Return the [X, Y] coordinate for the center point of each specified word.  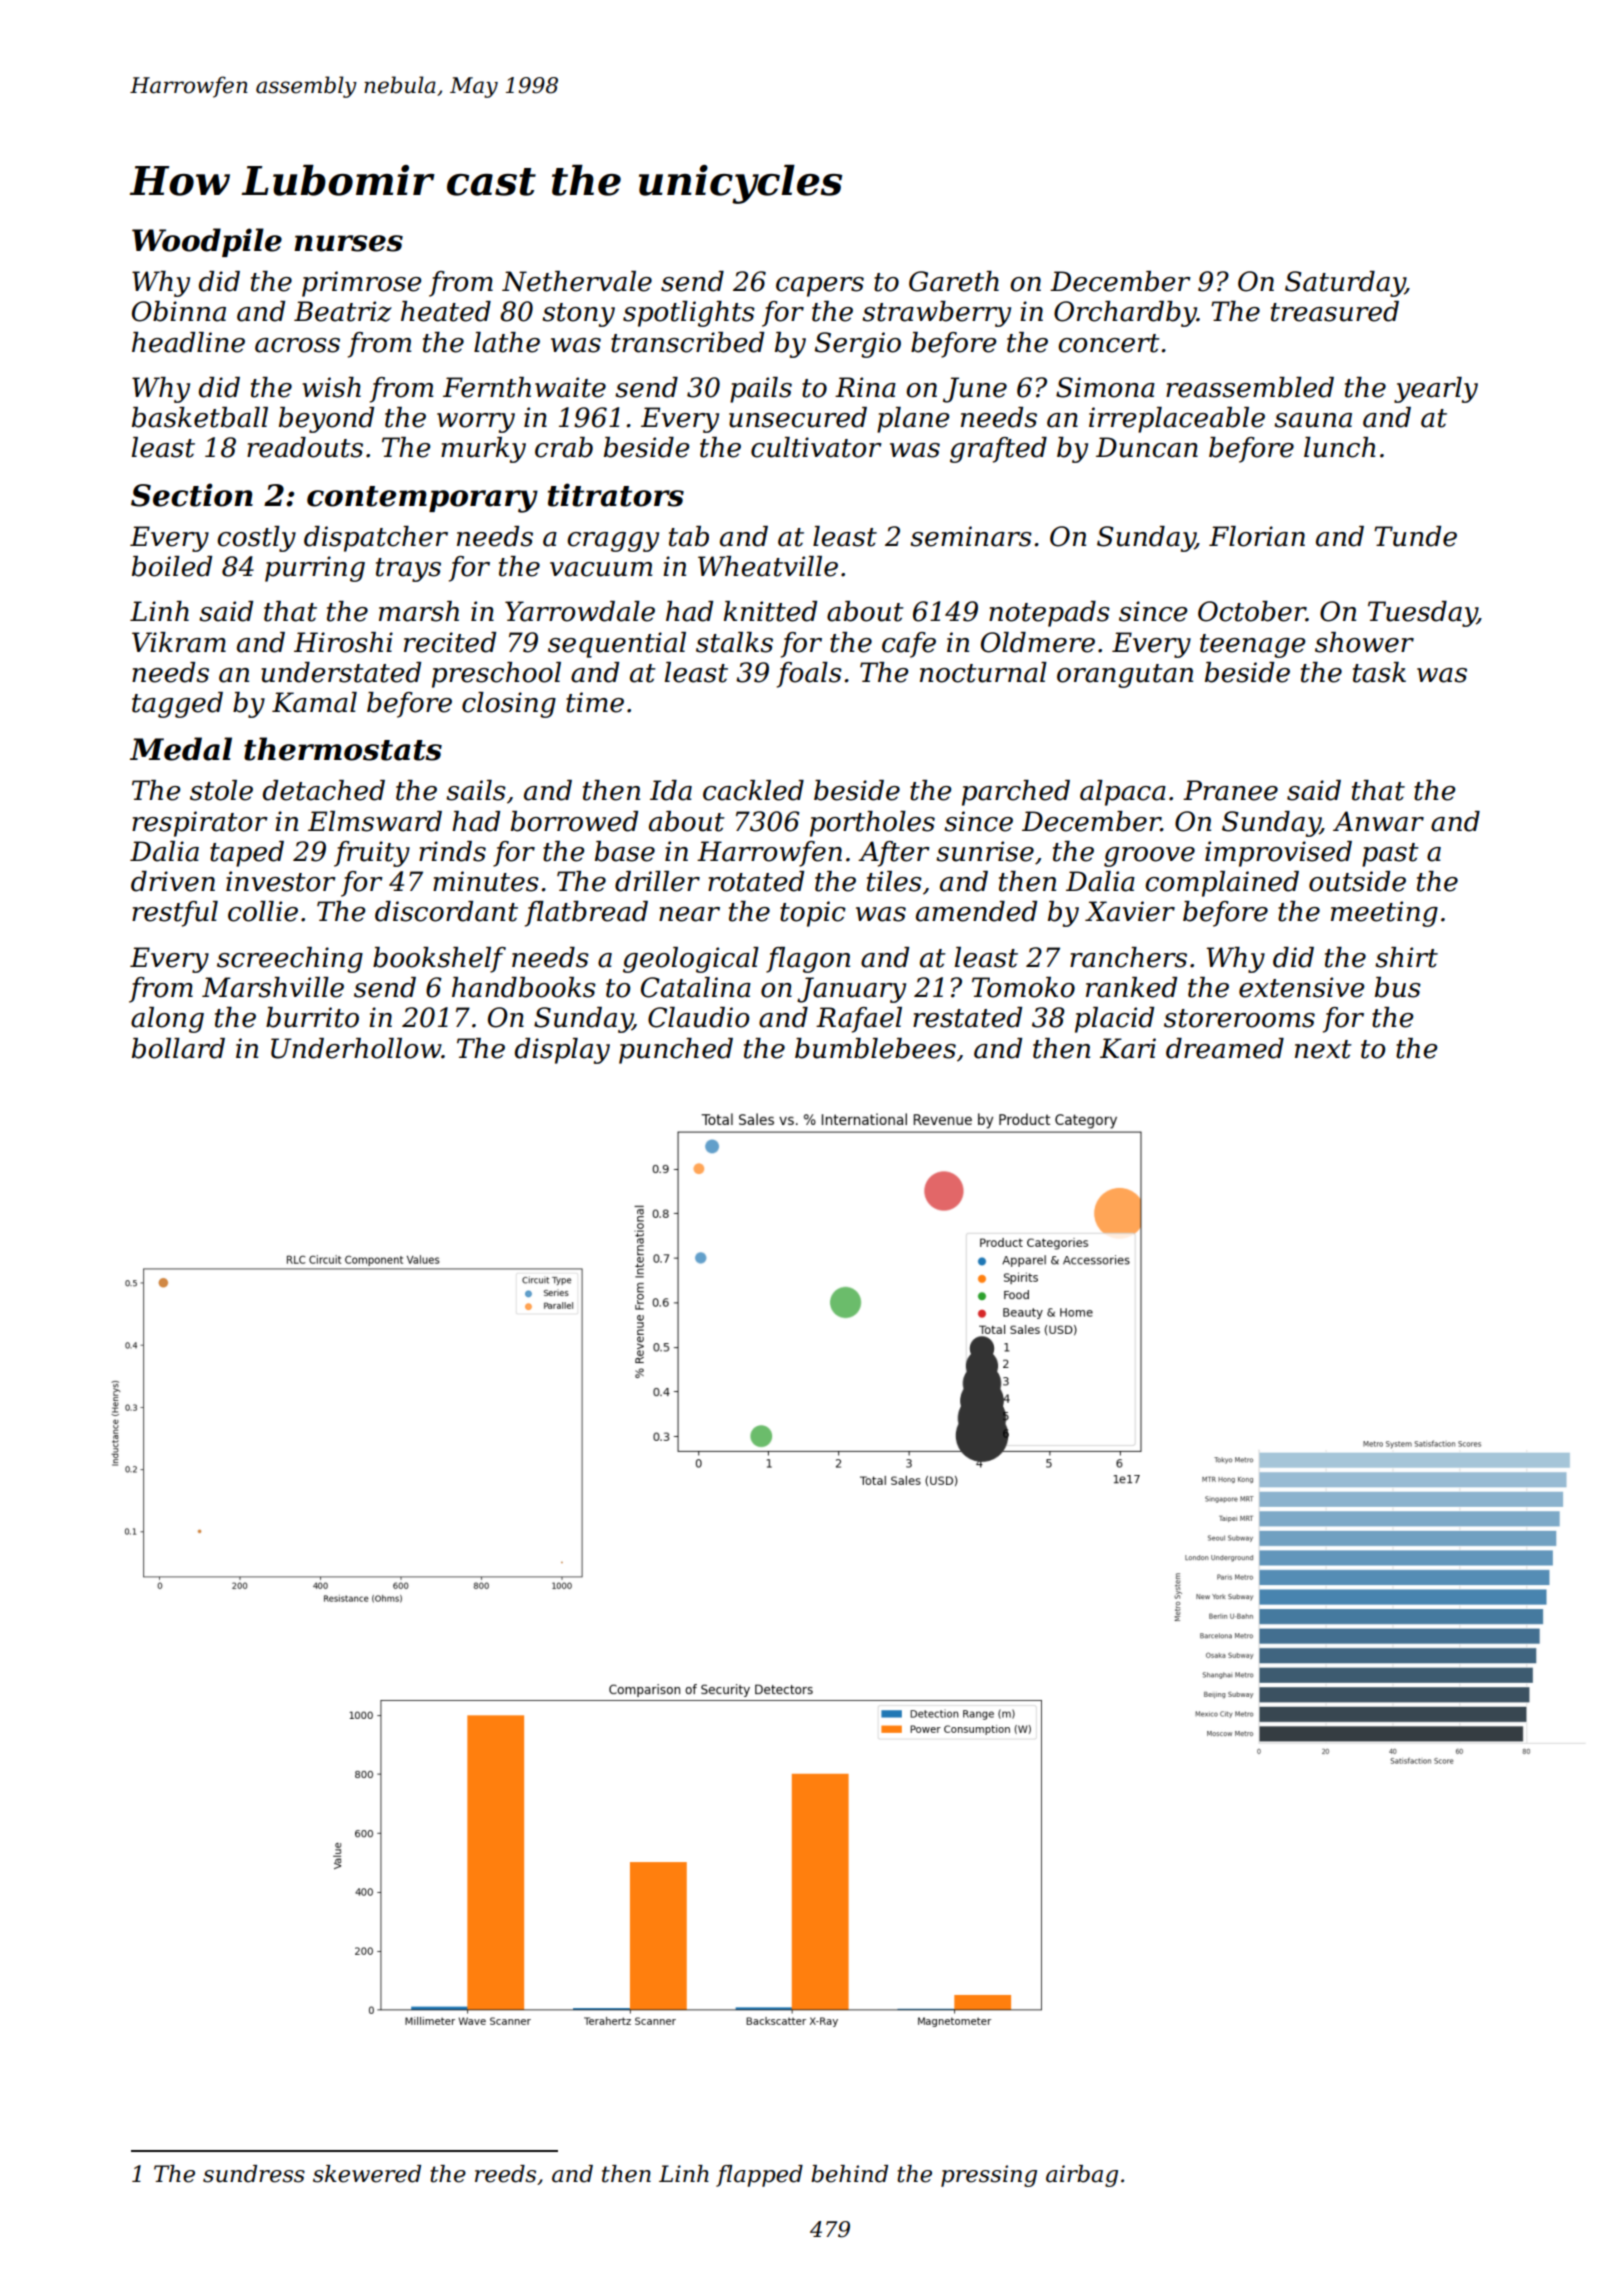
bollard [178, 1048]
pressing [989, 2176]
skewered [367, 2174]
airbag [1082, 2176]
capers [820, 287]
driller [657, 881]
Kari [1128, 1048]
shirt [1406, 957]
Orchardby [1125, 314]
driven [173, 881]
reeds [505, 2174]
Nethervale [577, 281]
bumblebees [875, 1048]
